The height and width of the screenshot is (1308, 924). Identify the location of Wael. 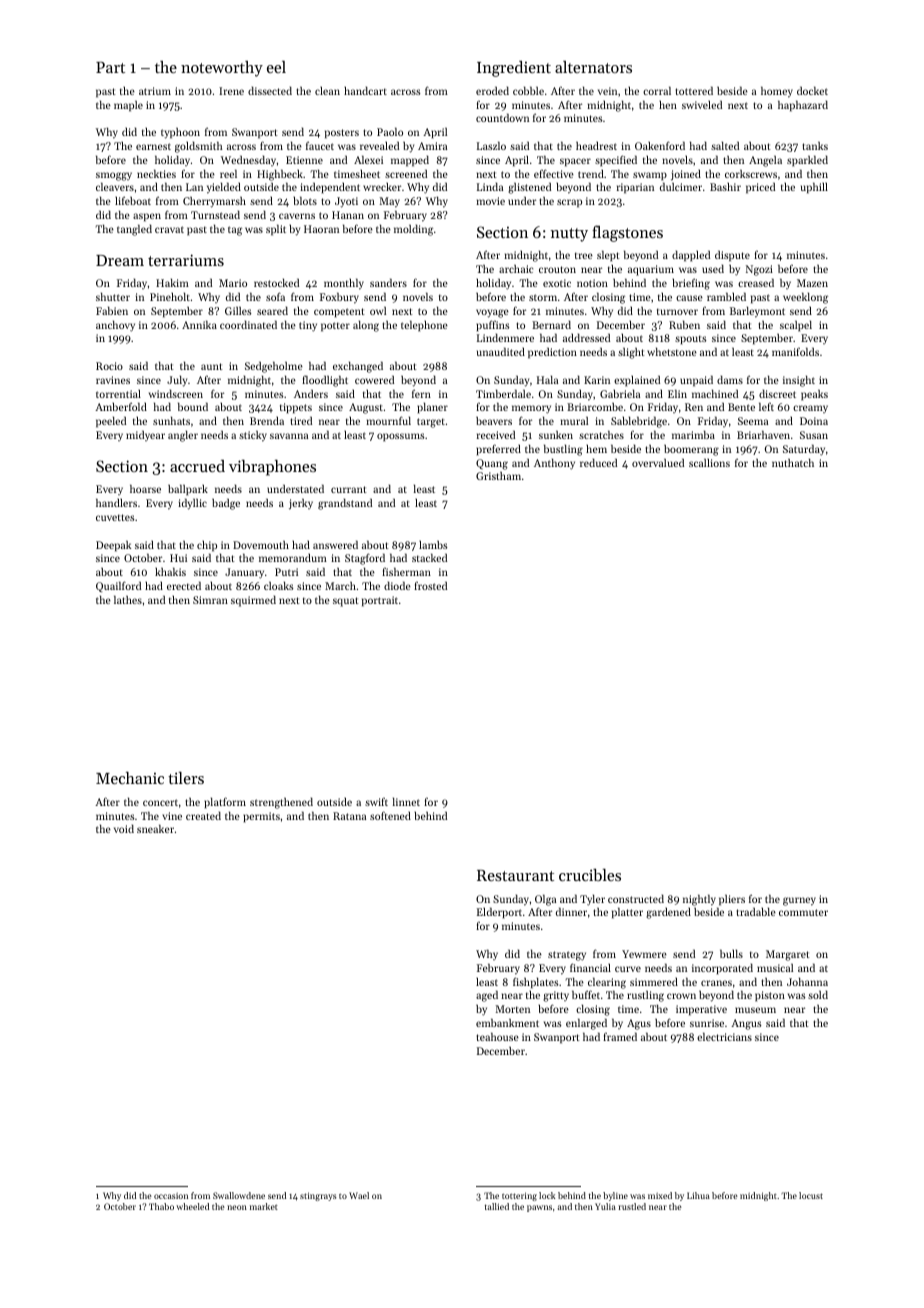
(359, 1195).
